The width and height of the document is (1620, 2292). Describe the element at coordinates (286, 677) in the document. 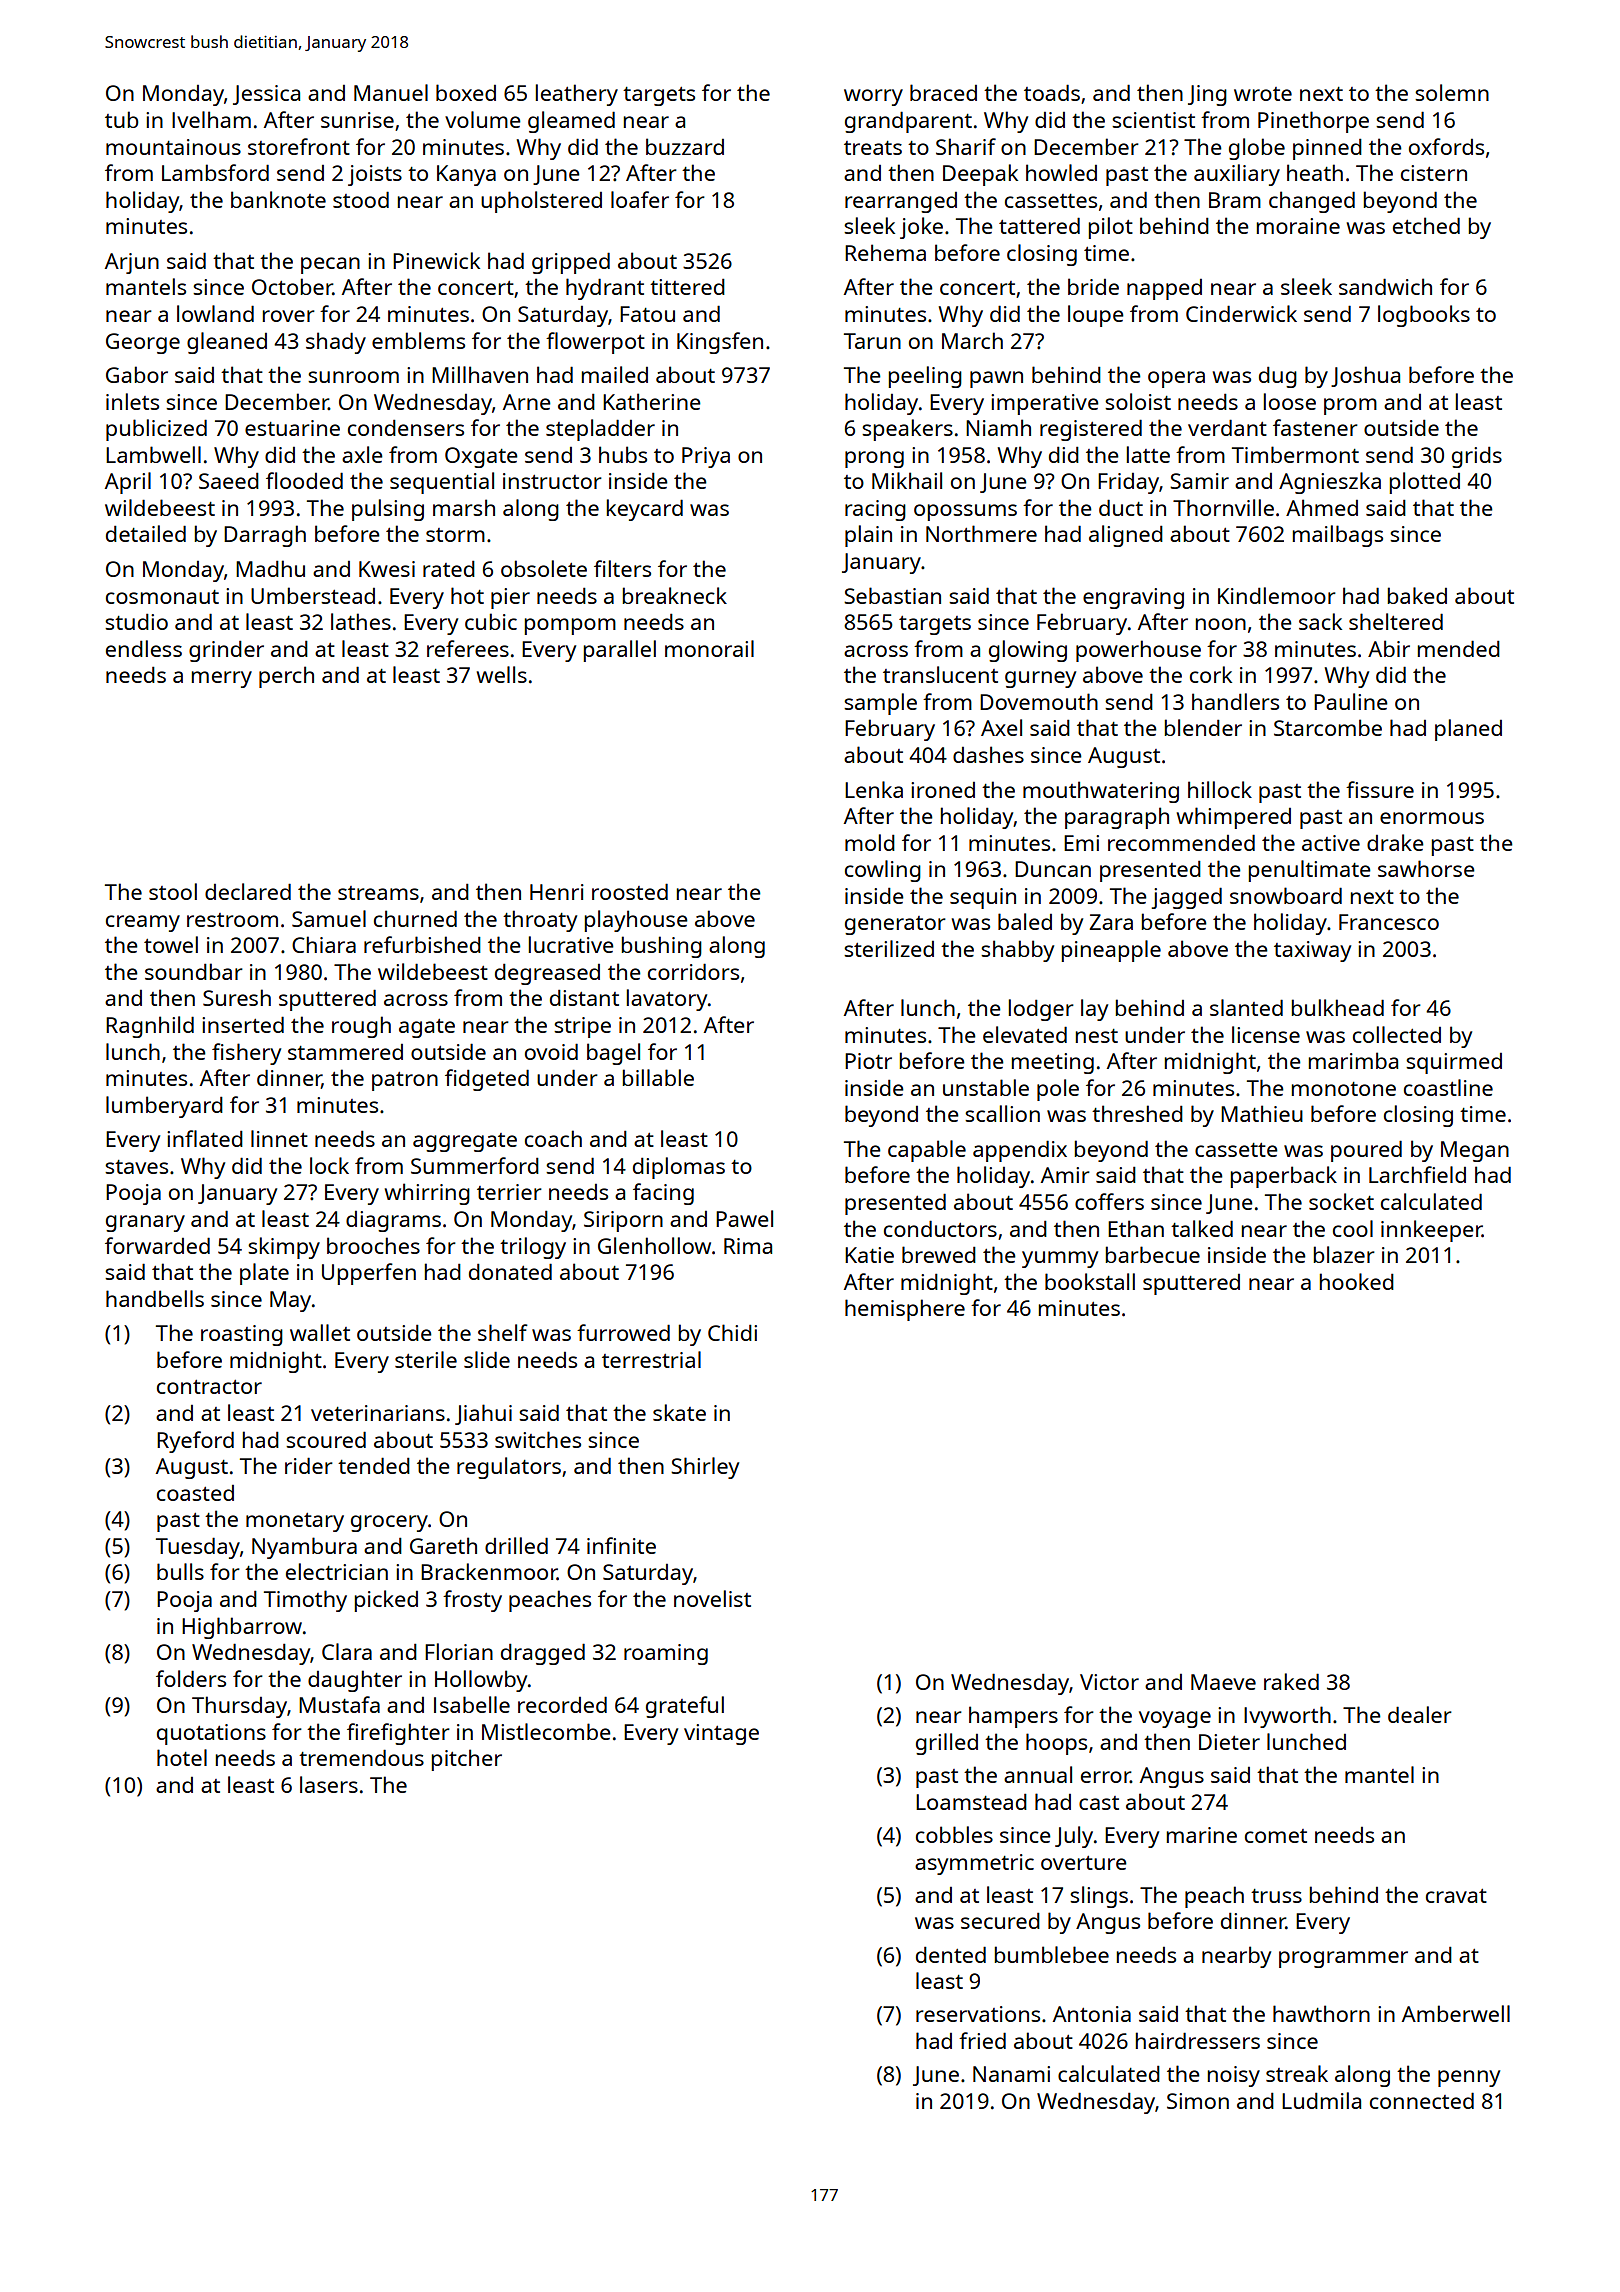

I see `perch` at that location.
